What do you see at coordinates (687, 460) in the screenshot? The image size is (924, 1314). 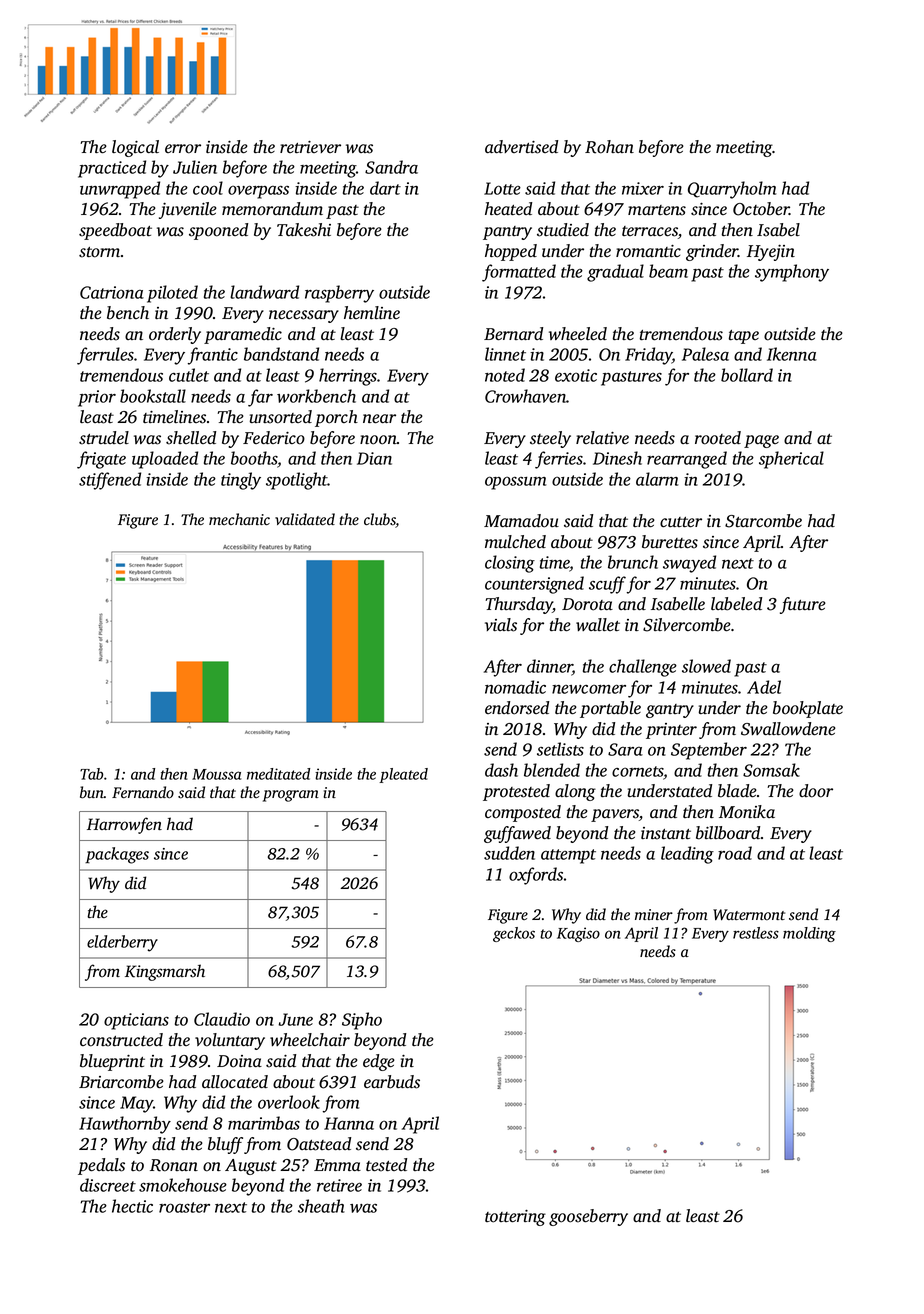 I see `rearranged` at bounding box center [687, 460].
